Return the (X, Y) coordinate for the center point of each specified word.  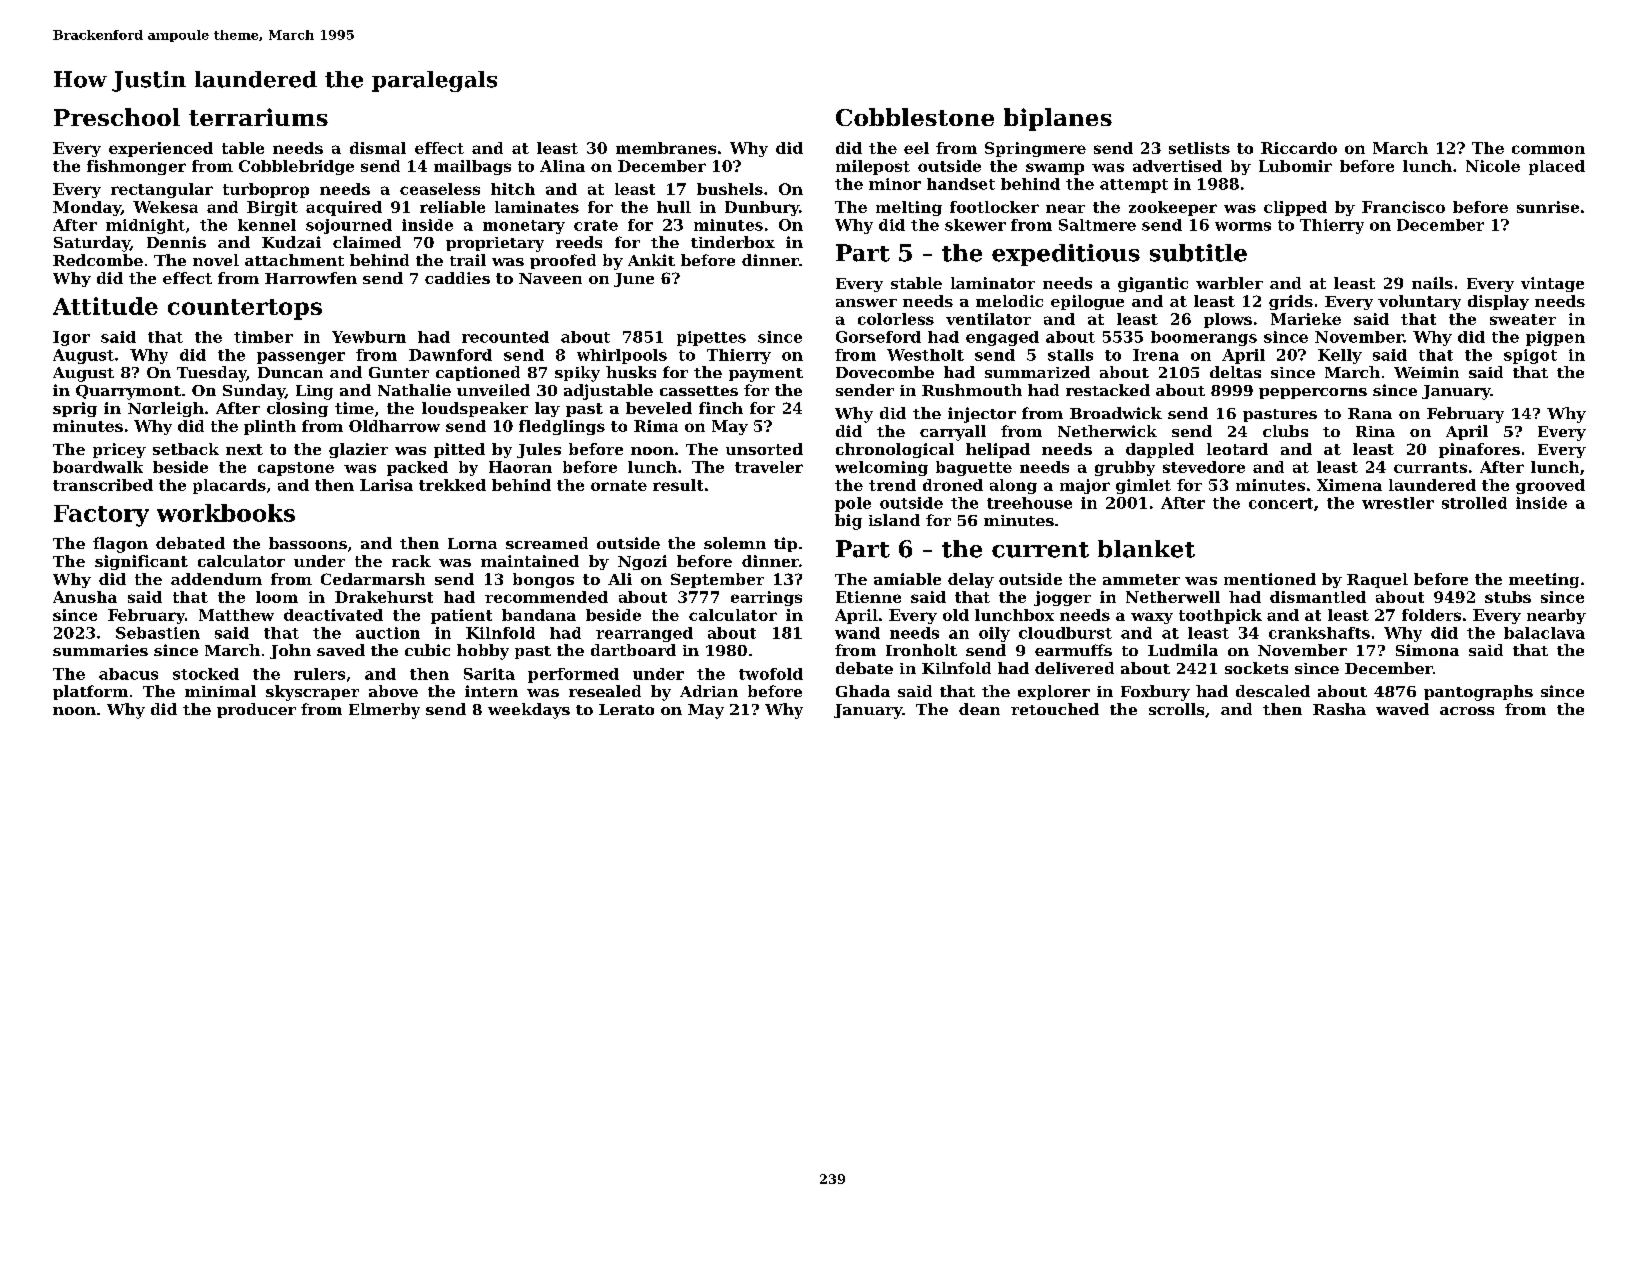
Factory (101, 516)
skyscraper (312, 693)
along (1013, 486)
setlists (1199, 148)
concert (1281, 503)
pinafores (1479, 450)
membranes (666, 148)
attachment (294, 260)
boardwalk (98, 467)
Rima (656, 426)
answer (866, 303)
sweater (1523, 319)
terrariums (258, 117)
